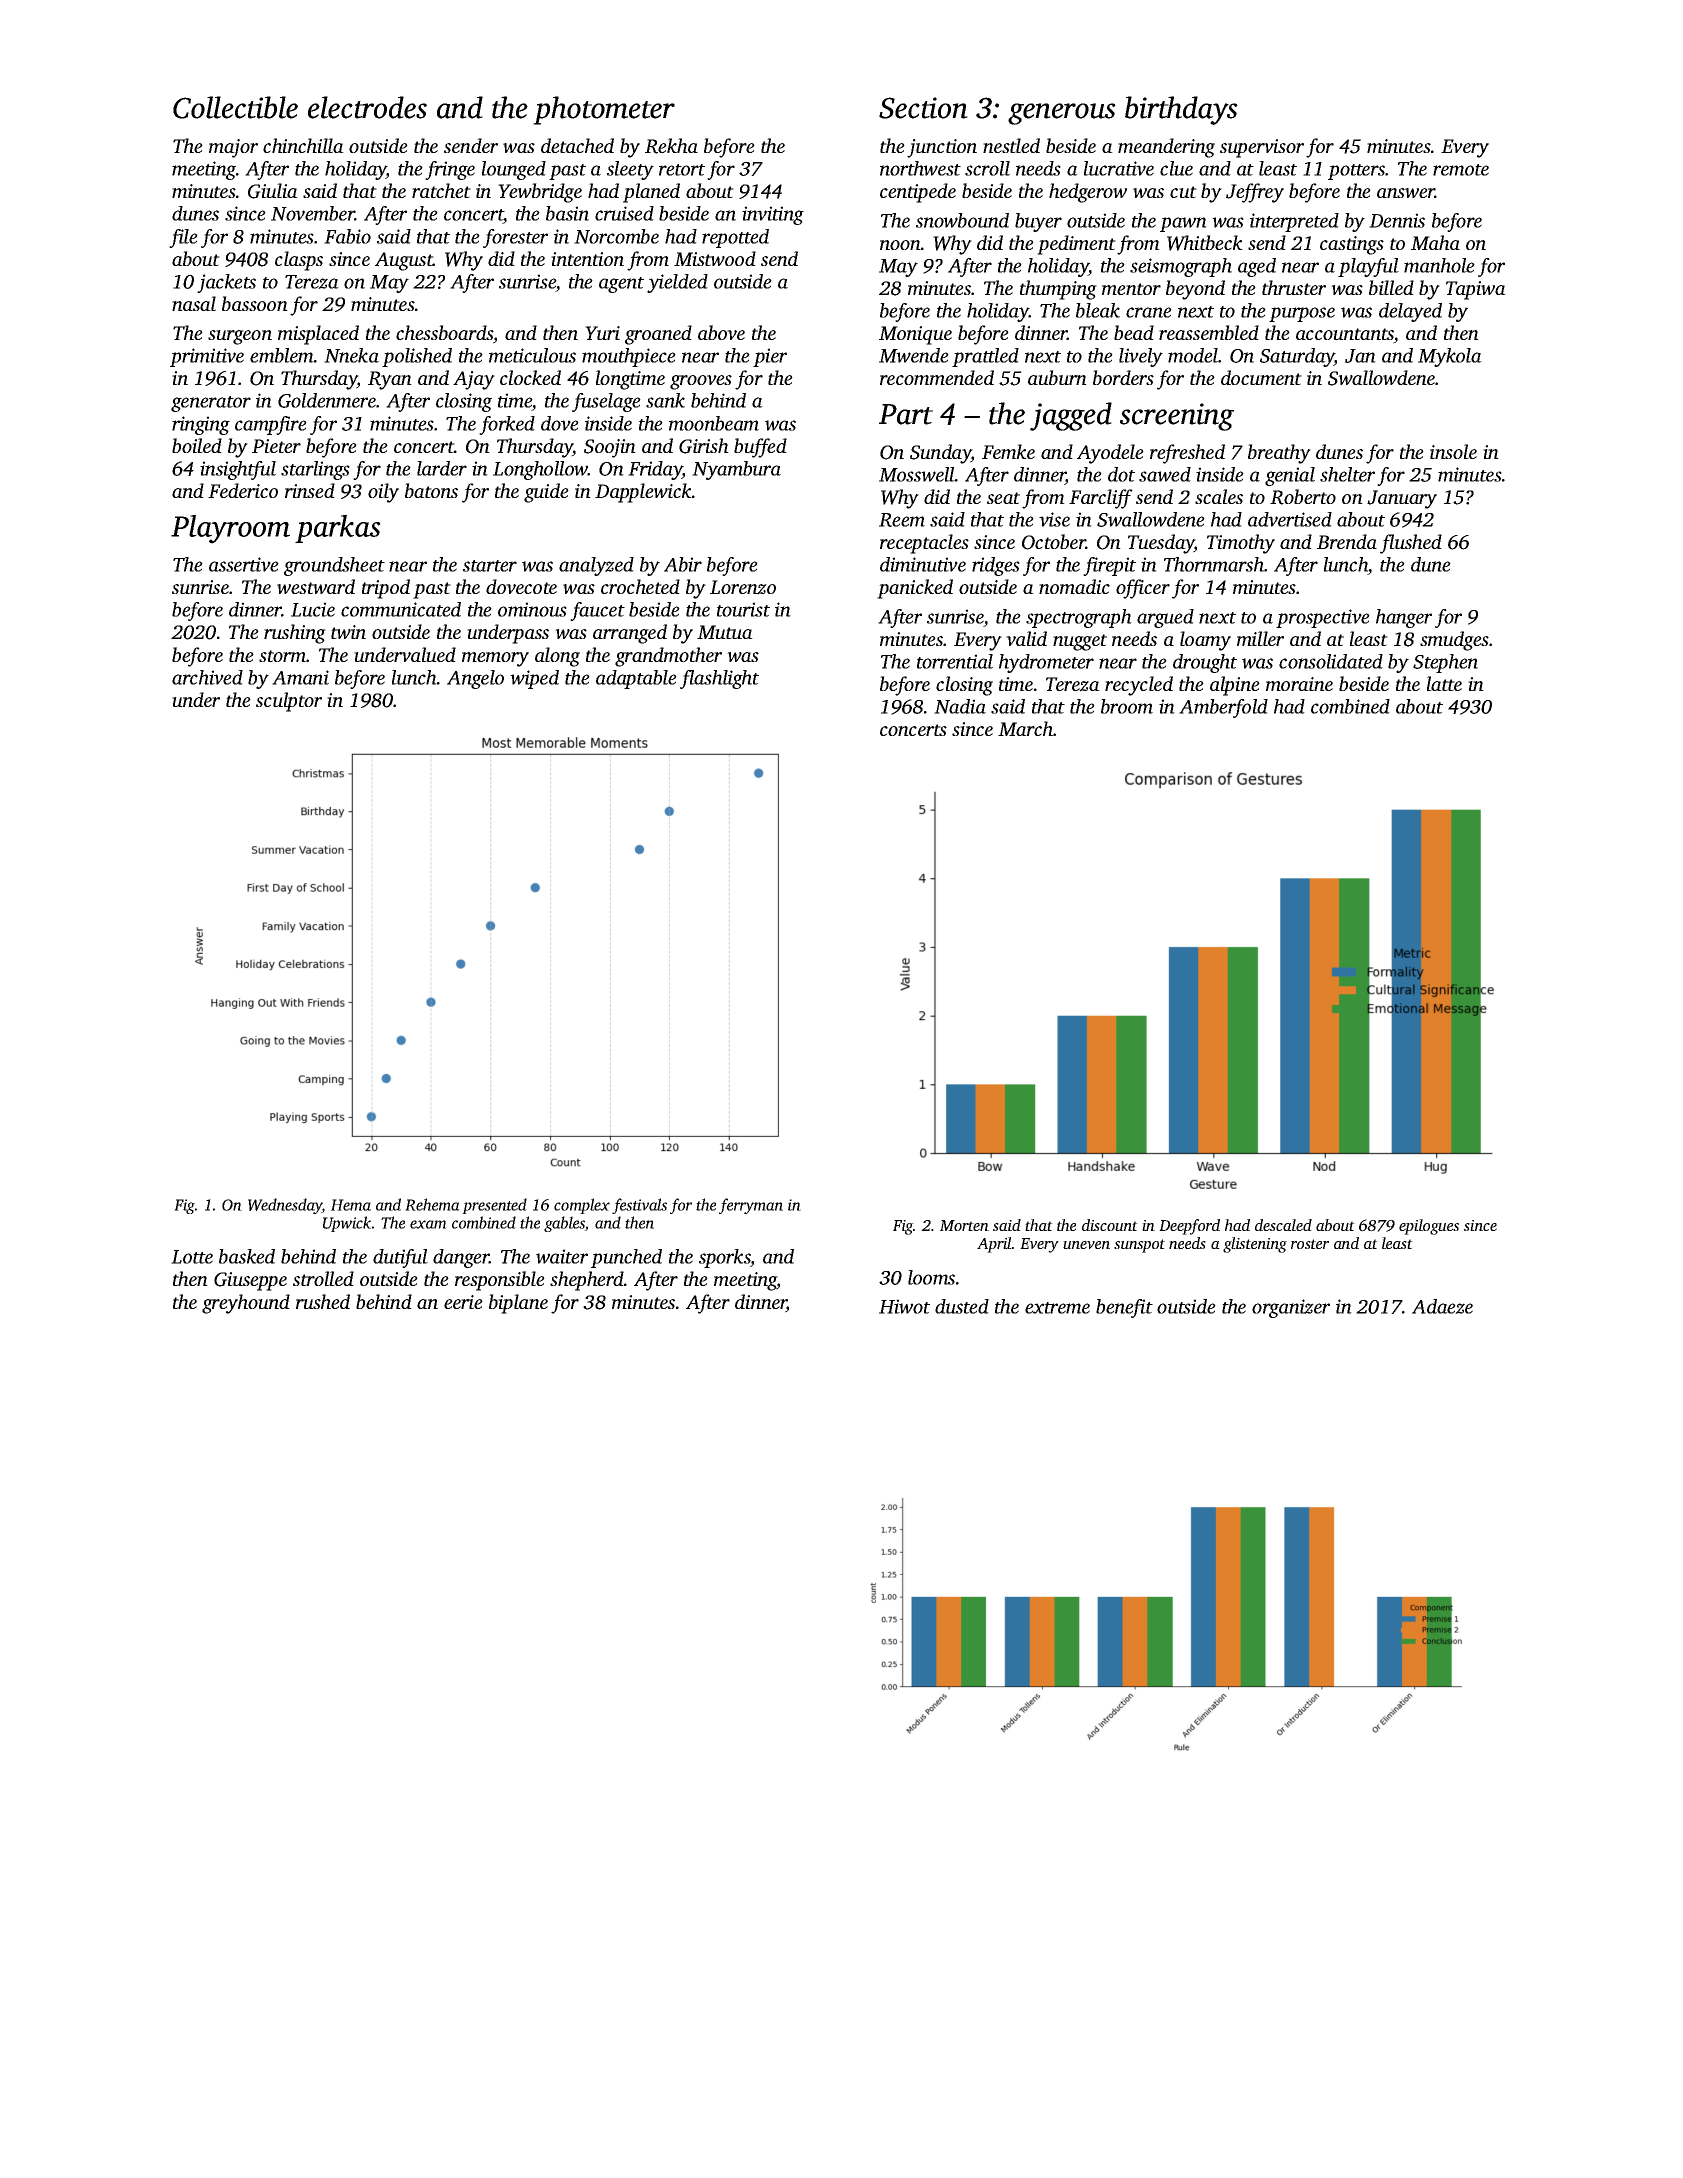  I want to click on ferryman, so click(751, 1206).
